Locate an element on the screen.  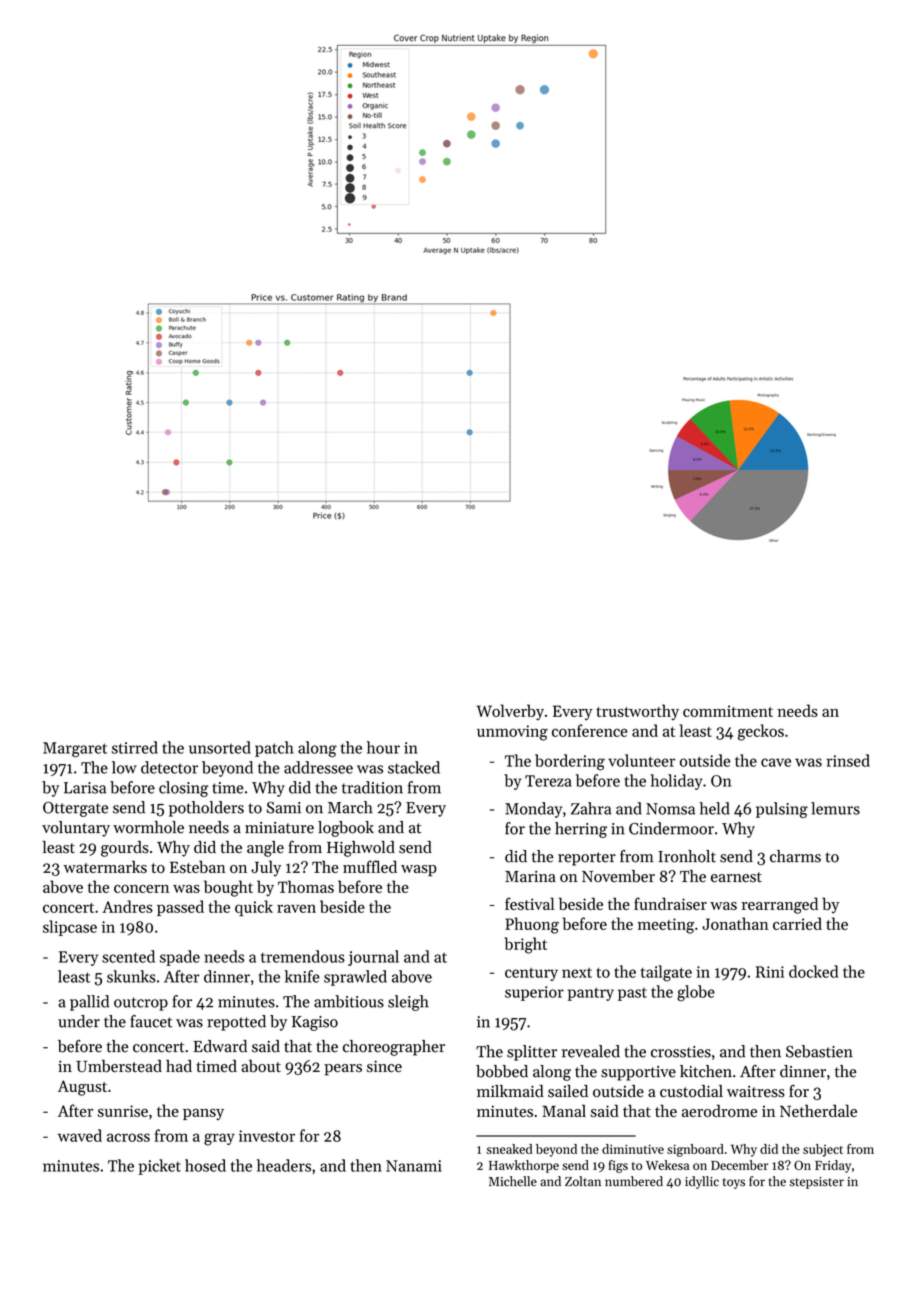
Wolverby is located at coordinates (510, 712).
